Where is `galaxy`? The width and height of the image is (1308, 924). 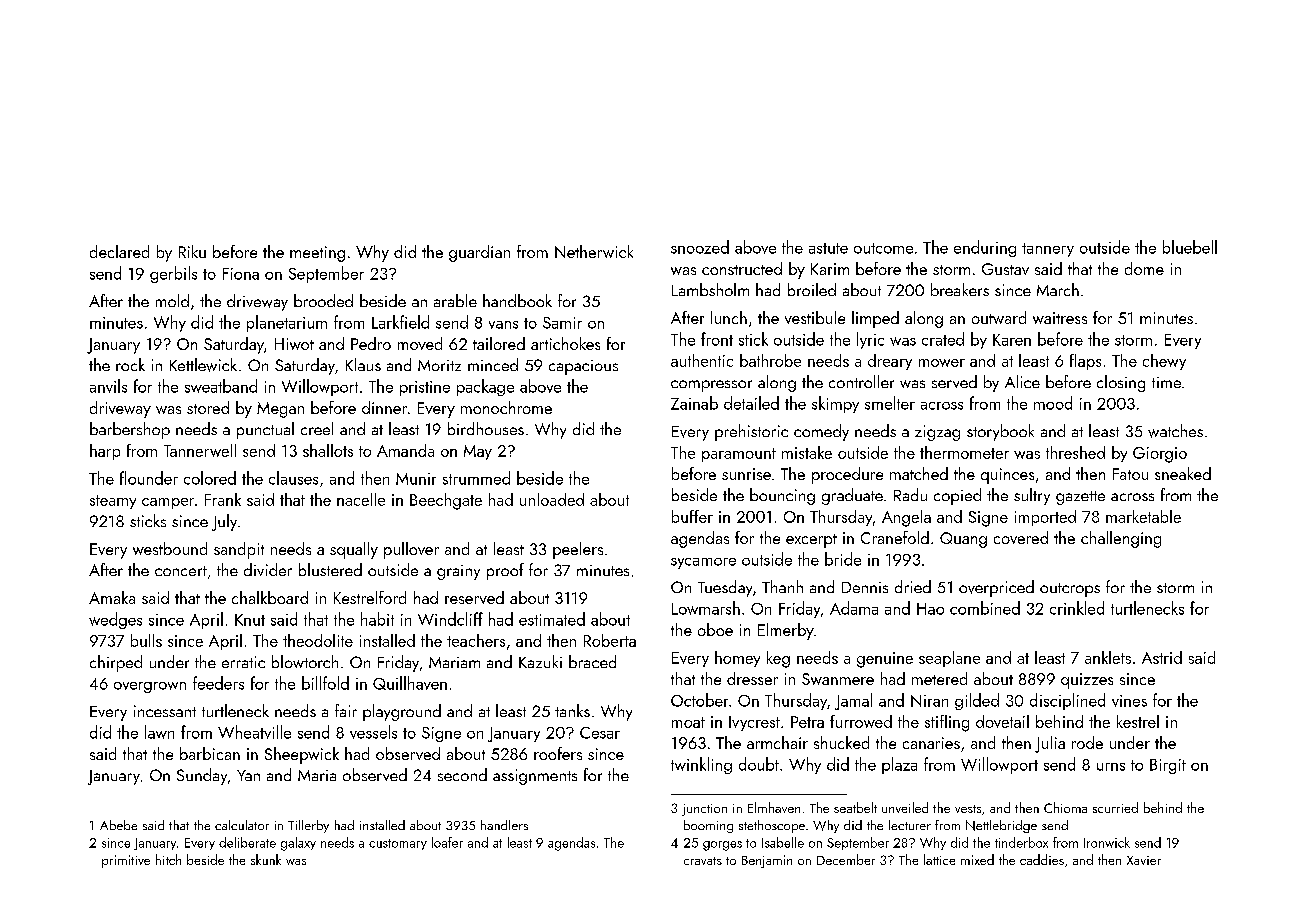
galaxy is located at coordinates (298, 844).
